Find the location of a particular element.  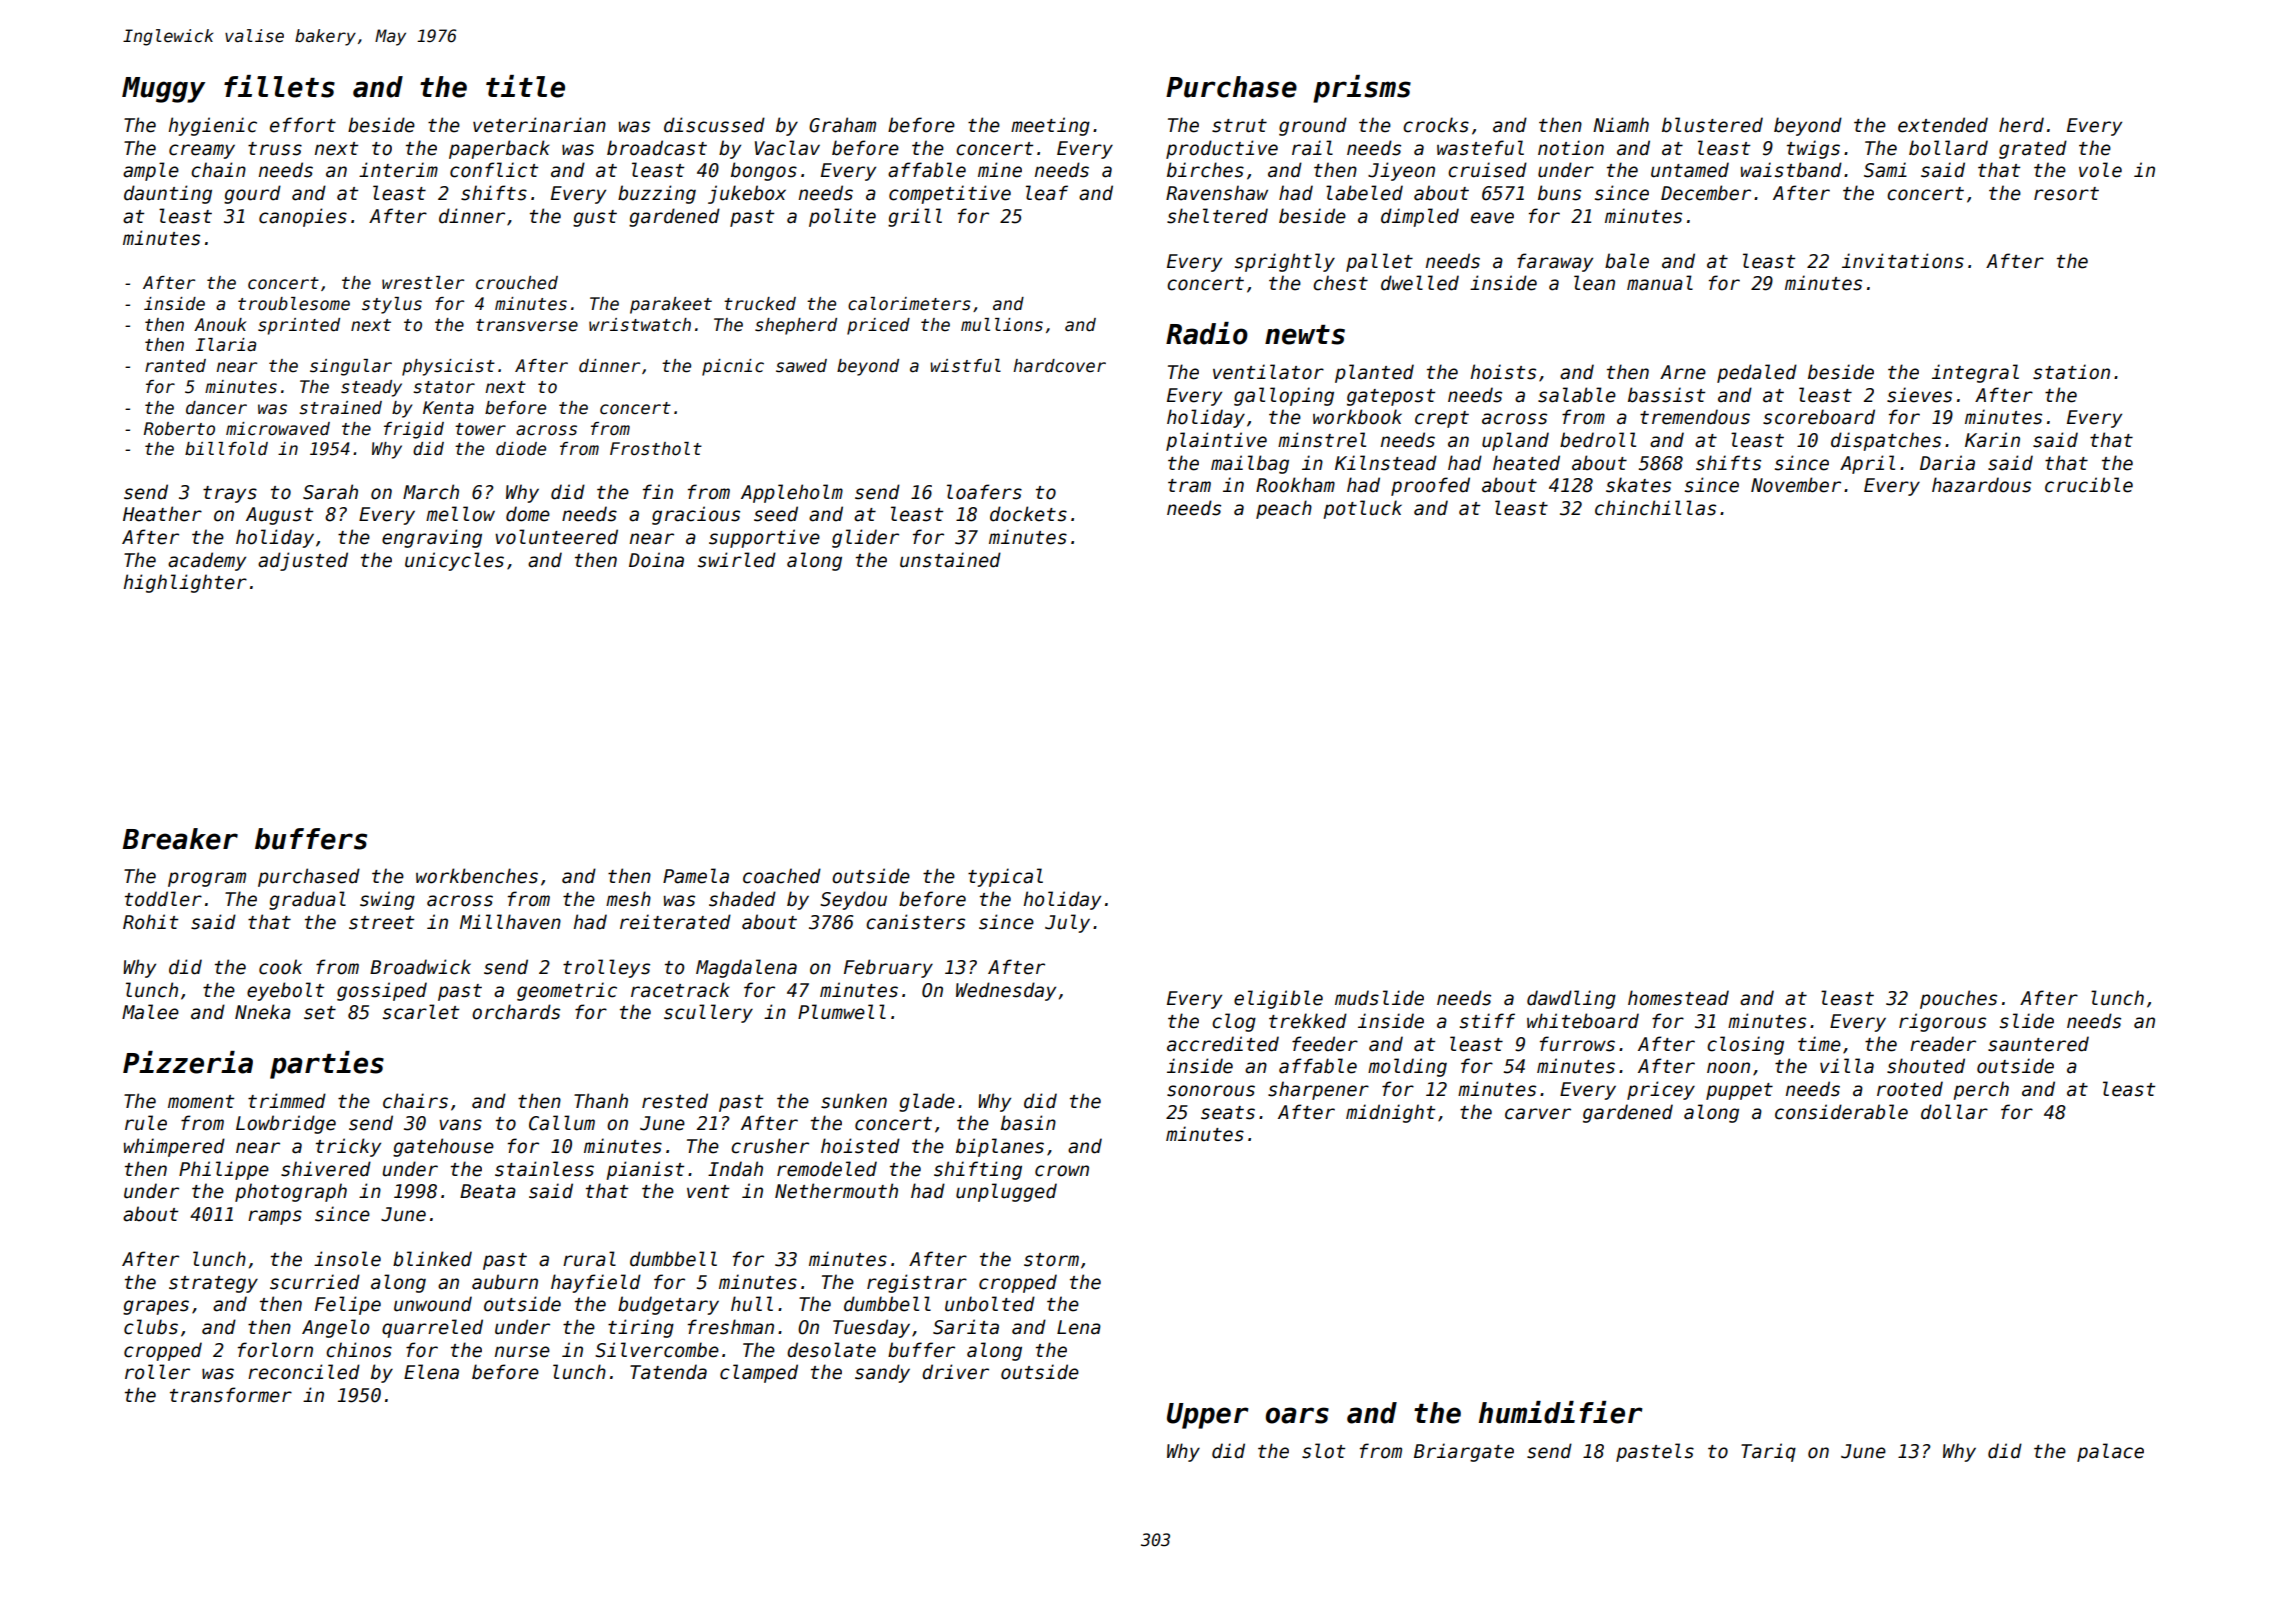

engraving is located at coordinates (432, 538).
